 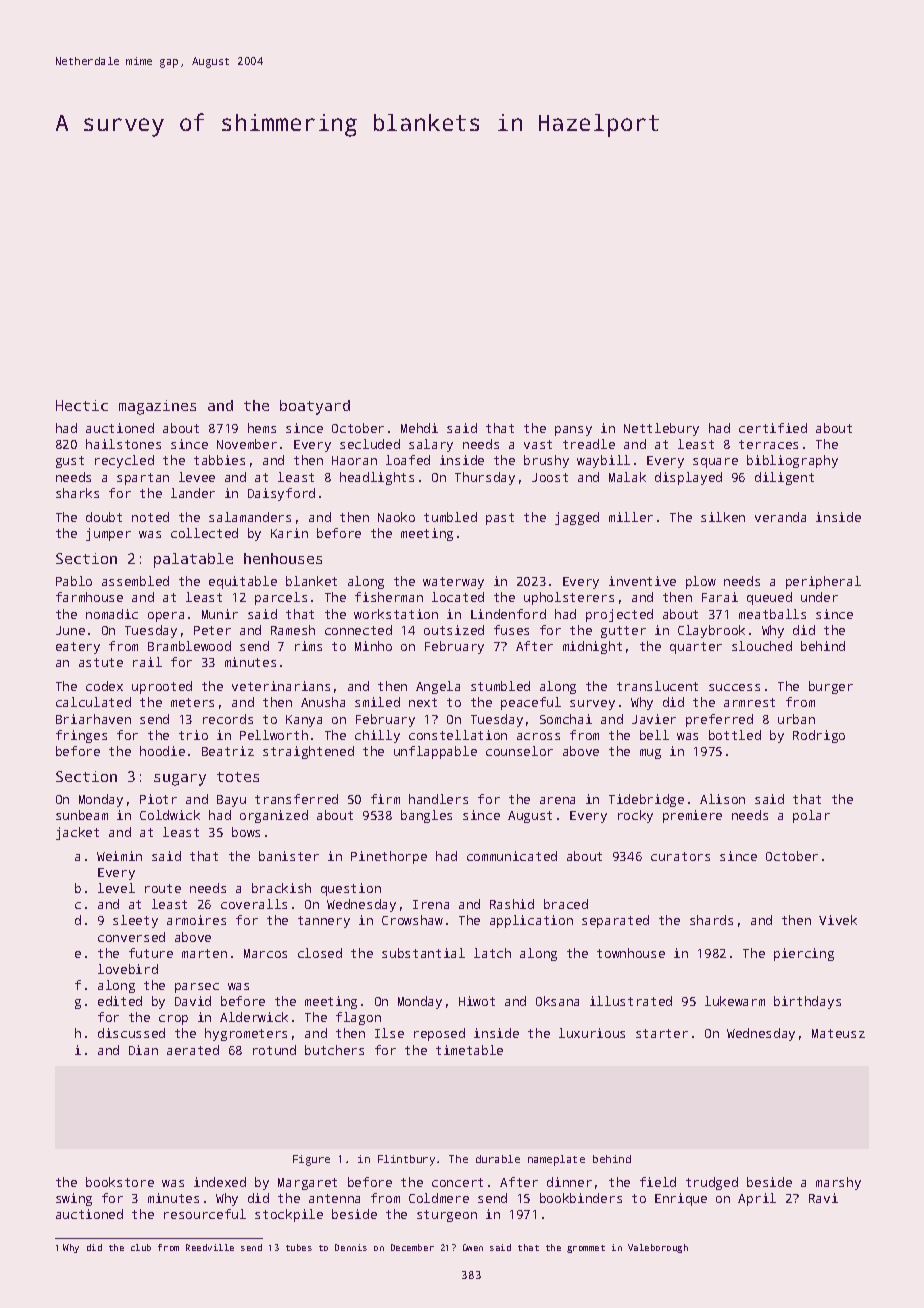 I want to click on sleety, so click(x=135, y=921).
